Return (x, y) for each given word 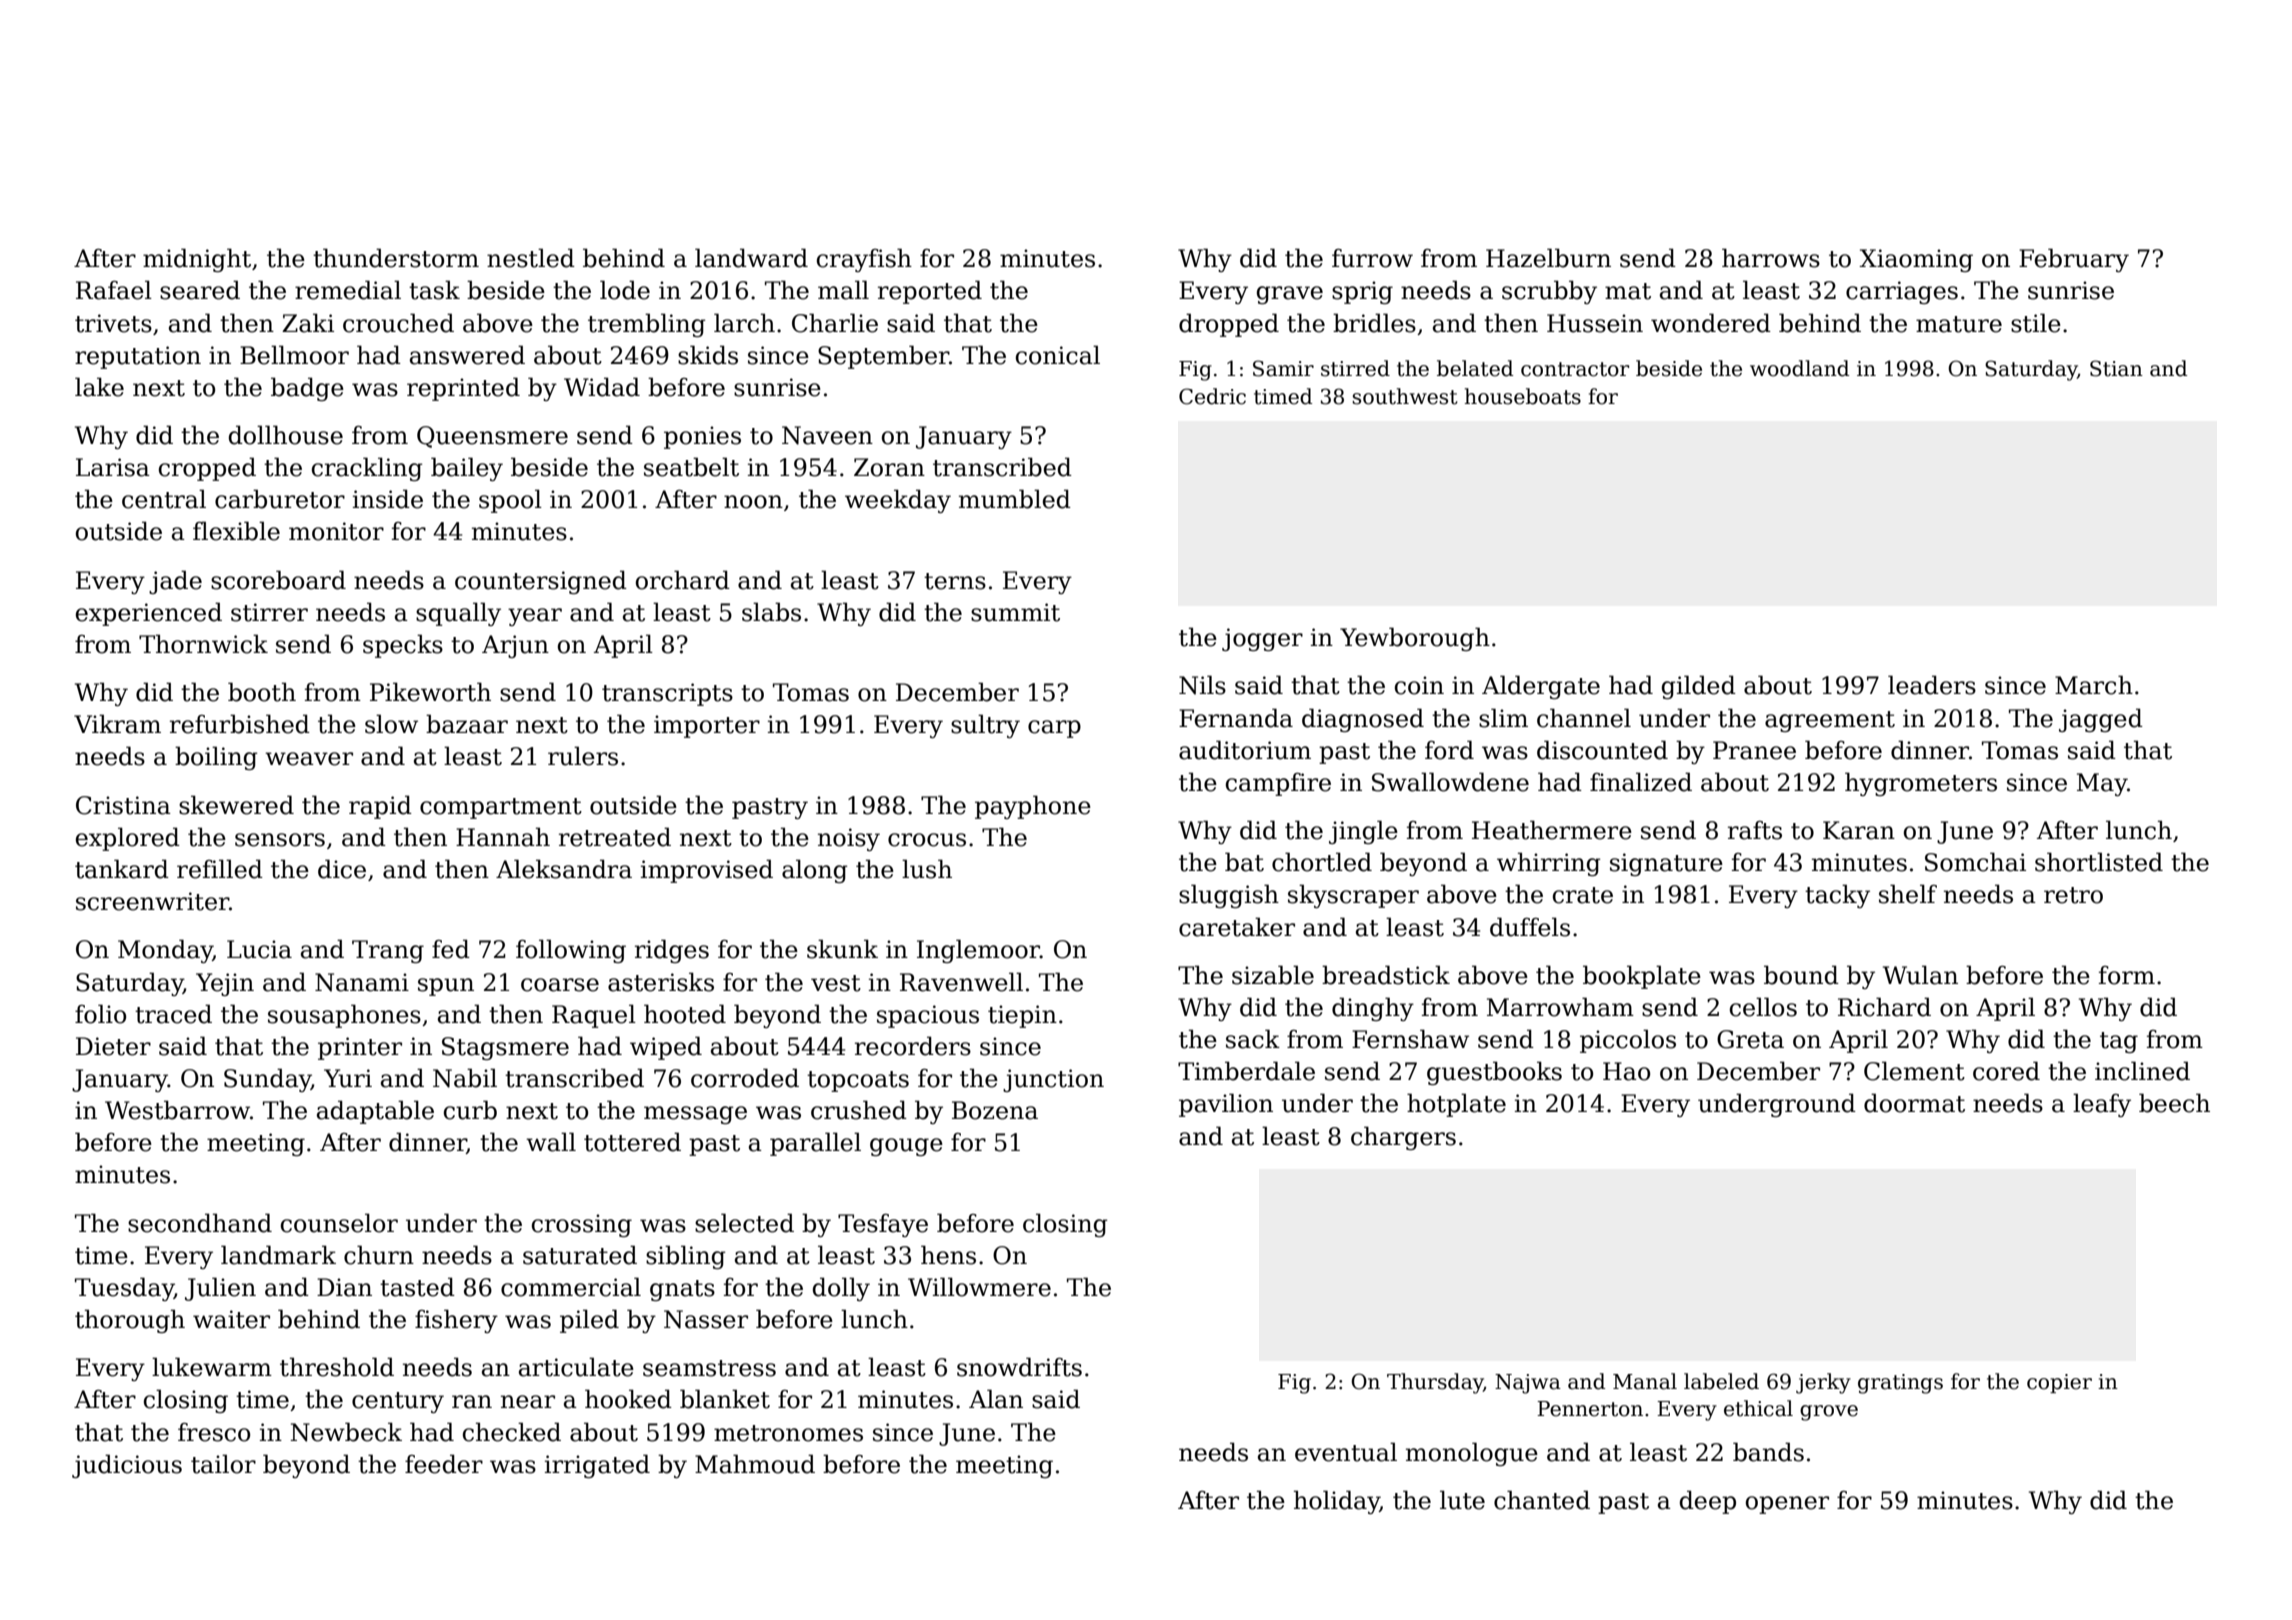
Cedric (1212, 396)
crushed (859, 1110)
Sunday (267, 1080)
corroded (745, 1078)
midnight (197, 260)
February (2074, 260)
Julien (220, 1289)
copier (2059, 1383)
